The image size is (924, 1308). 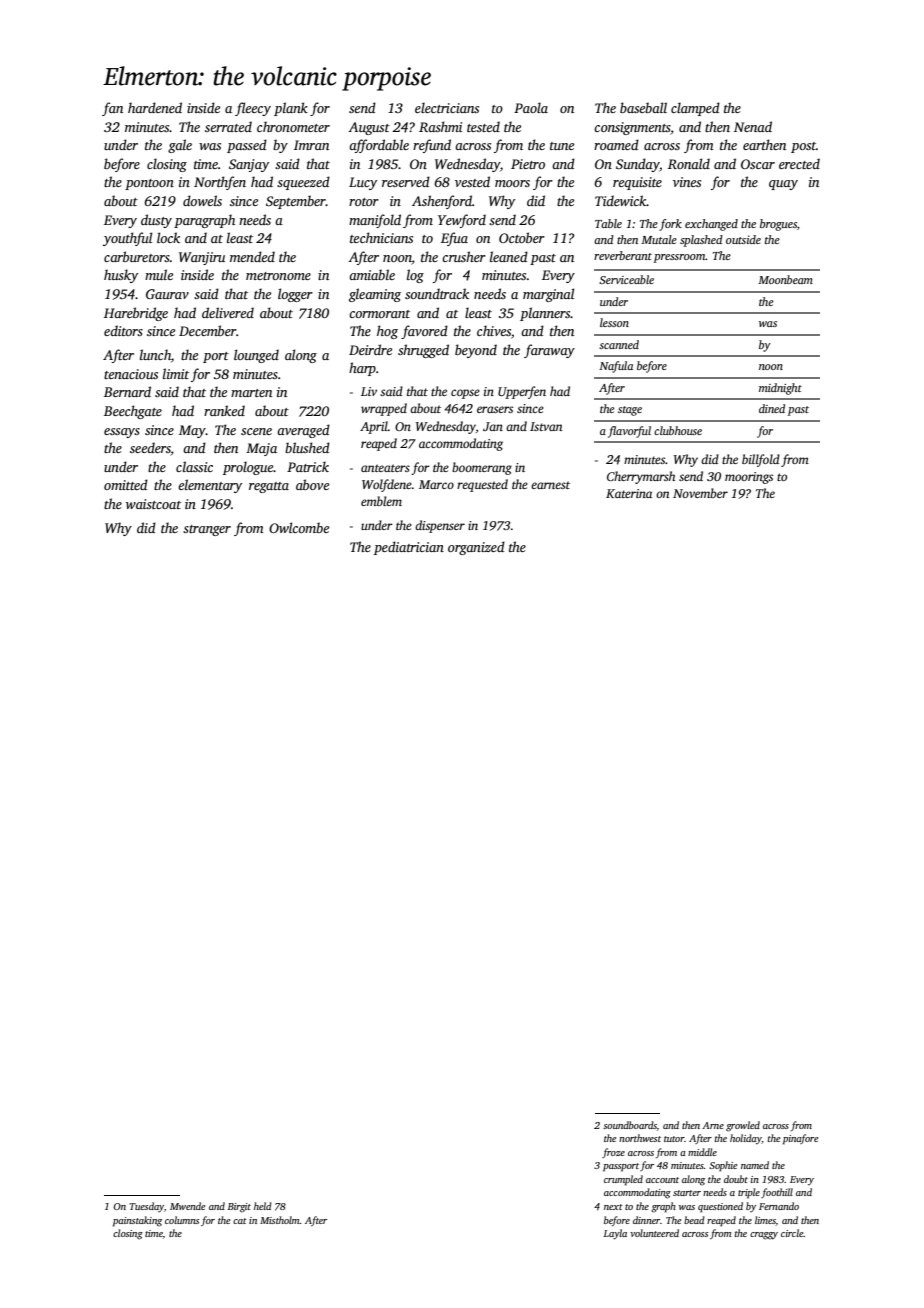 I want to click on growled, so click(x=743, y=1126).
